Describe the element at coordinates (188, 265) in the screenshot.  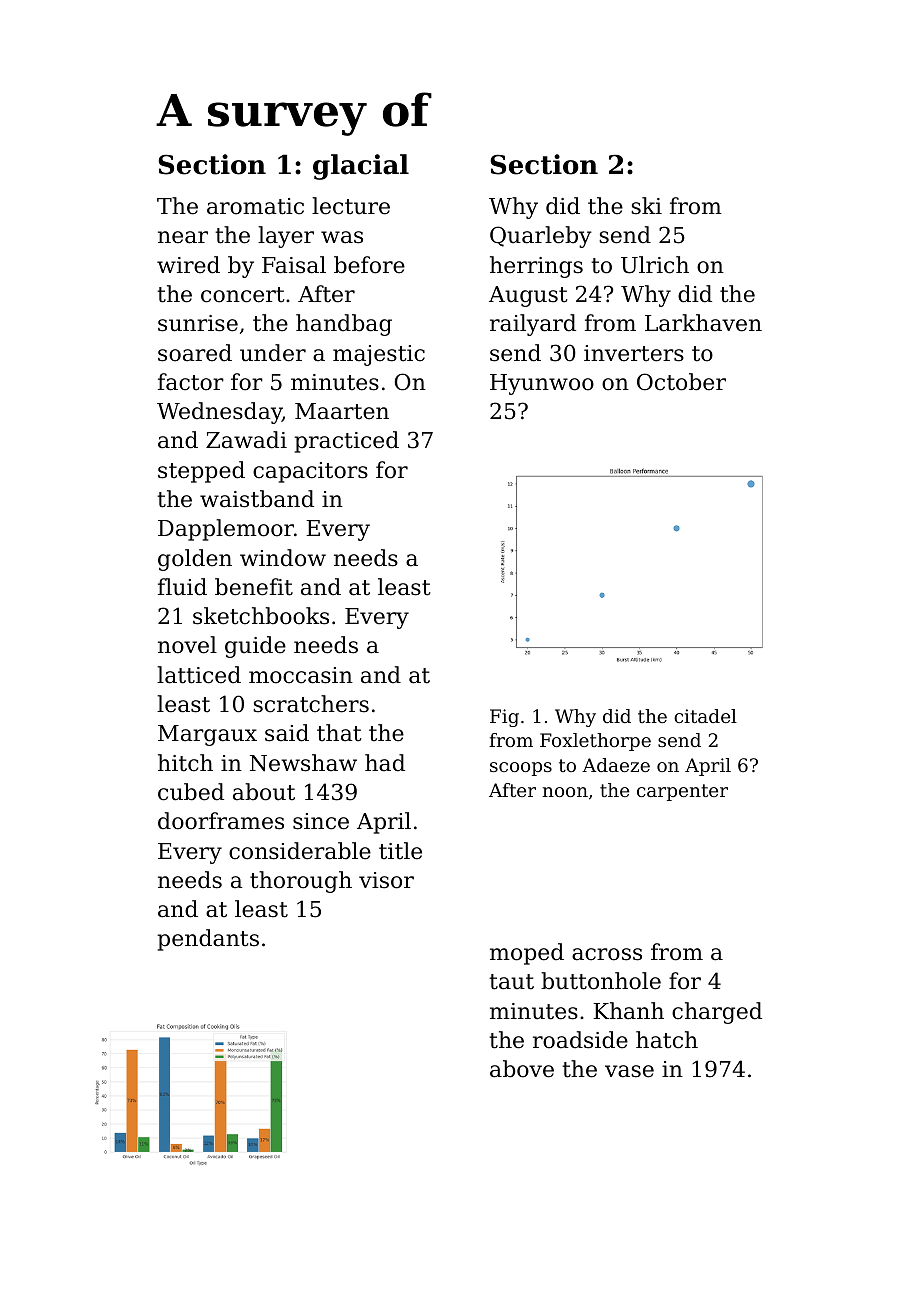
I see `wired` at that location.
